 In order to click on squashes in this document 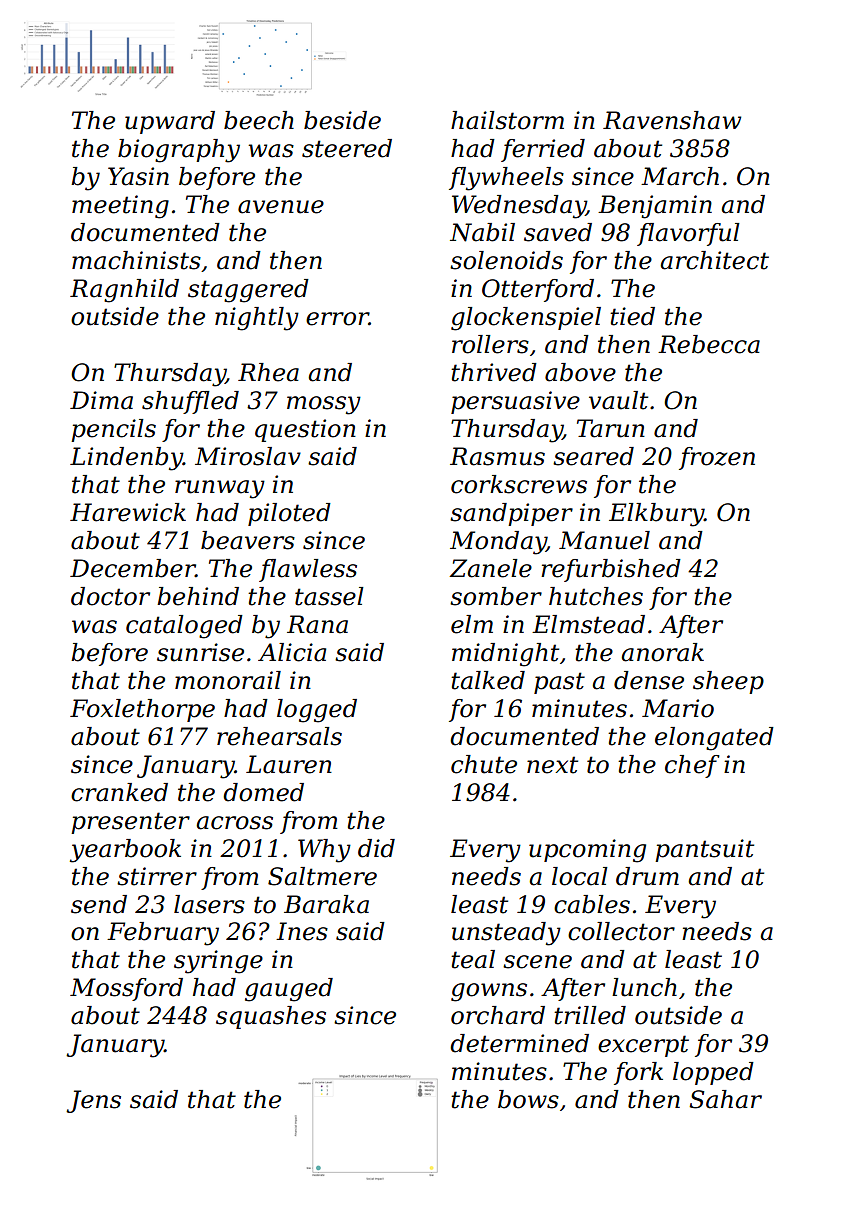, I will do `click(271, 1017)`.
